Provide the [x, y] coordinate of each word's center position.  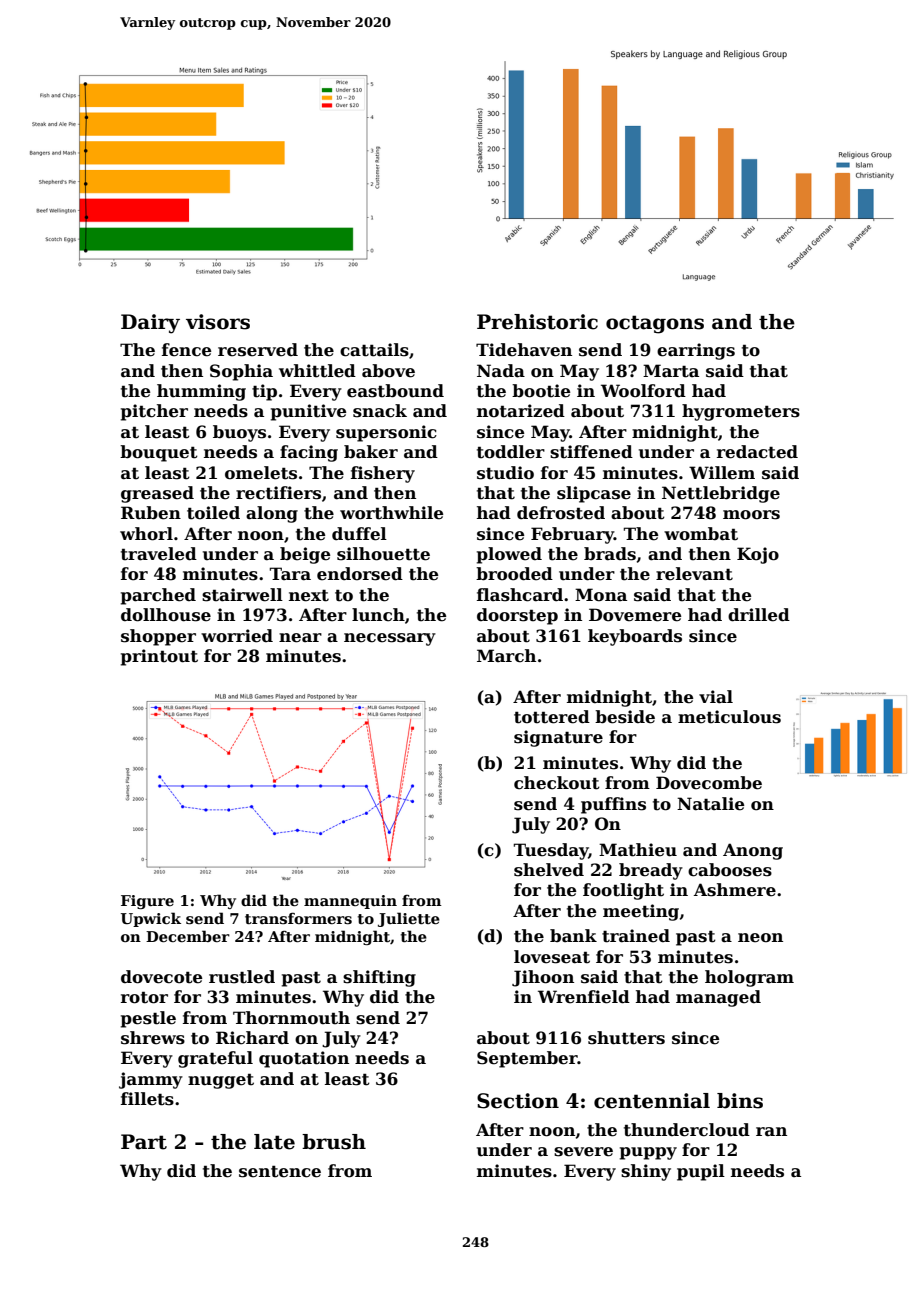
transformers [298, 918]
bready [651, 871]
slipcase [594, 494]
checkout [557, 783]
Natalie [710, 804]
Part [144, 1142]
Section [518, 1101]
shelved [549, 870]
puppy [648, 1153]
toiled [213, 513]
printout [159, 657]
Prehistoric [537, 322]
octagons [655, 324]
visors [218, 322]
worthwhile [391, 513]
